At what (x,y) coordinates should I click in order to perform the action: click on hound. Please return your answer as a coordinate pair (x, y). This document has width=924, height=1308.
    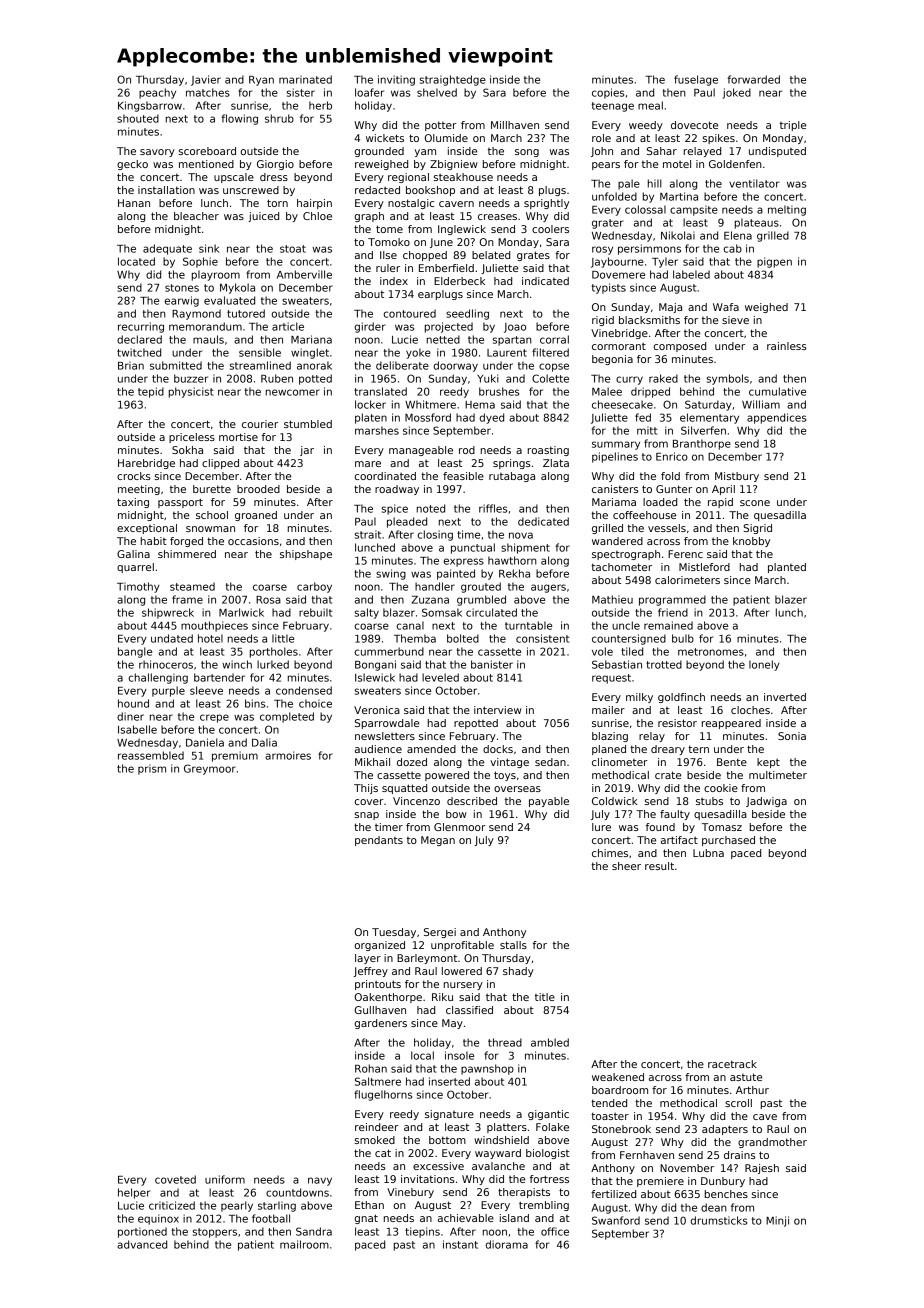
    Looking at the image, I should click on (133, 703).
